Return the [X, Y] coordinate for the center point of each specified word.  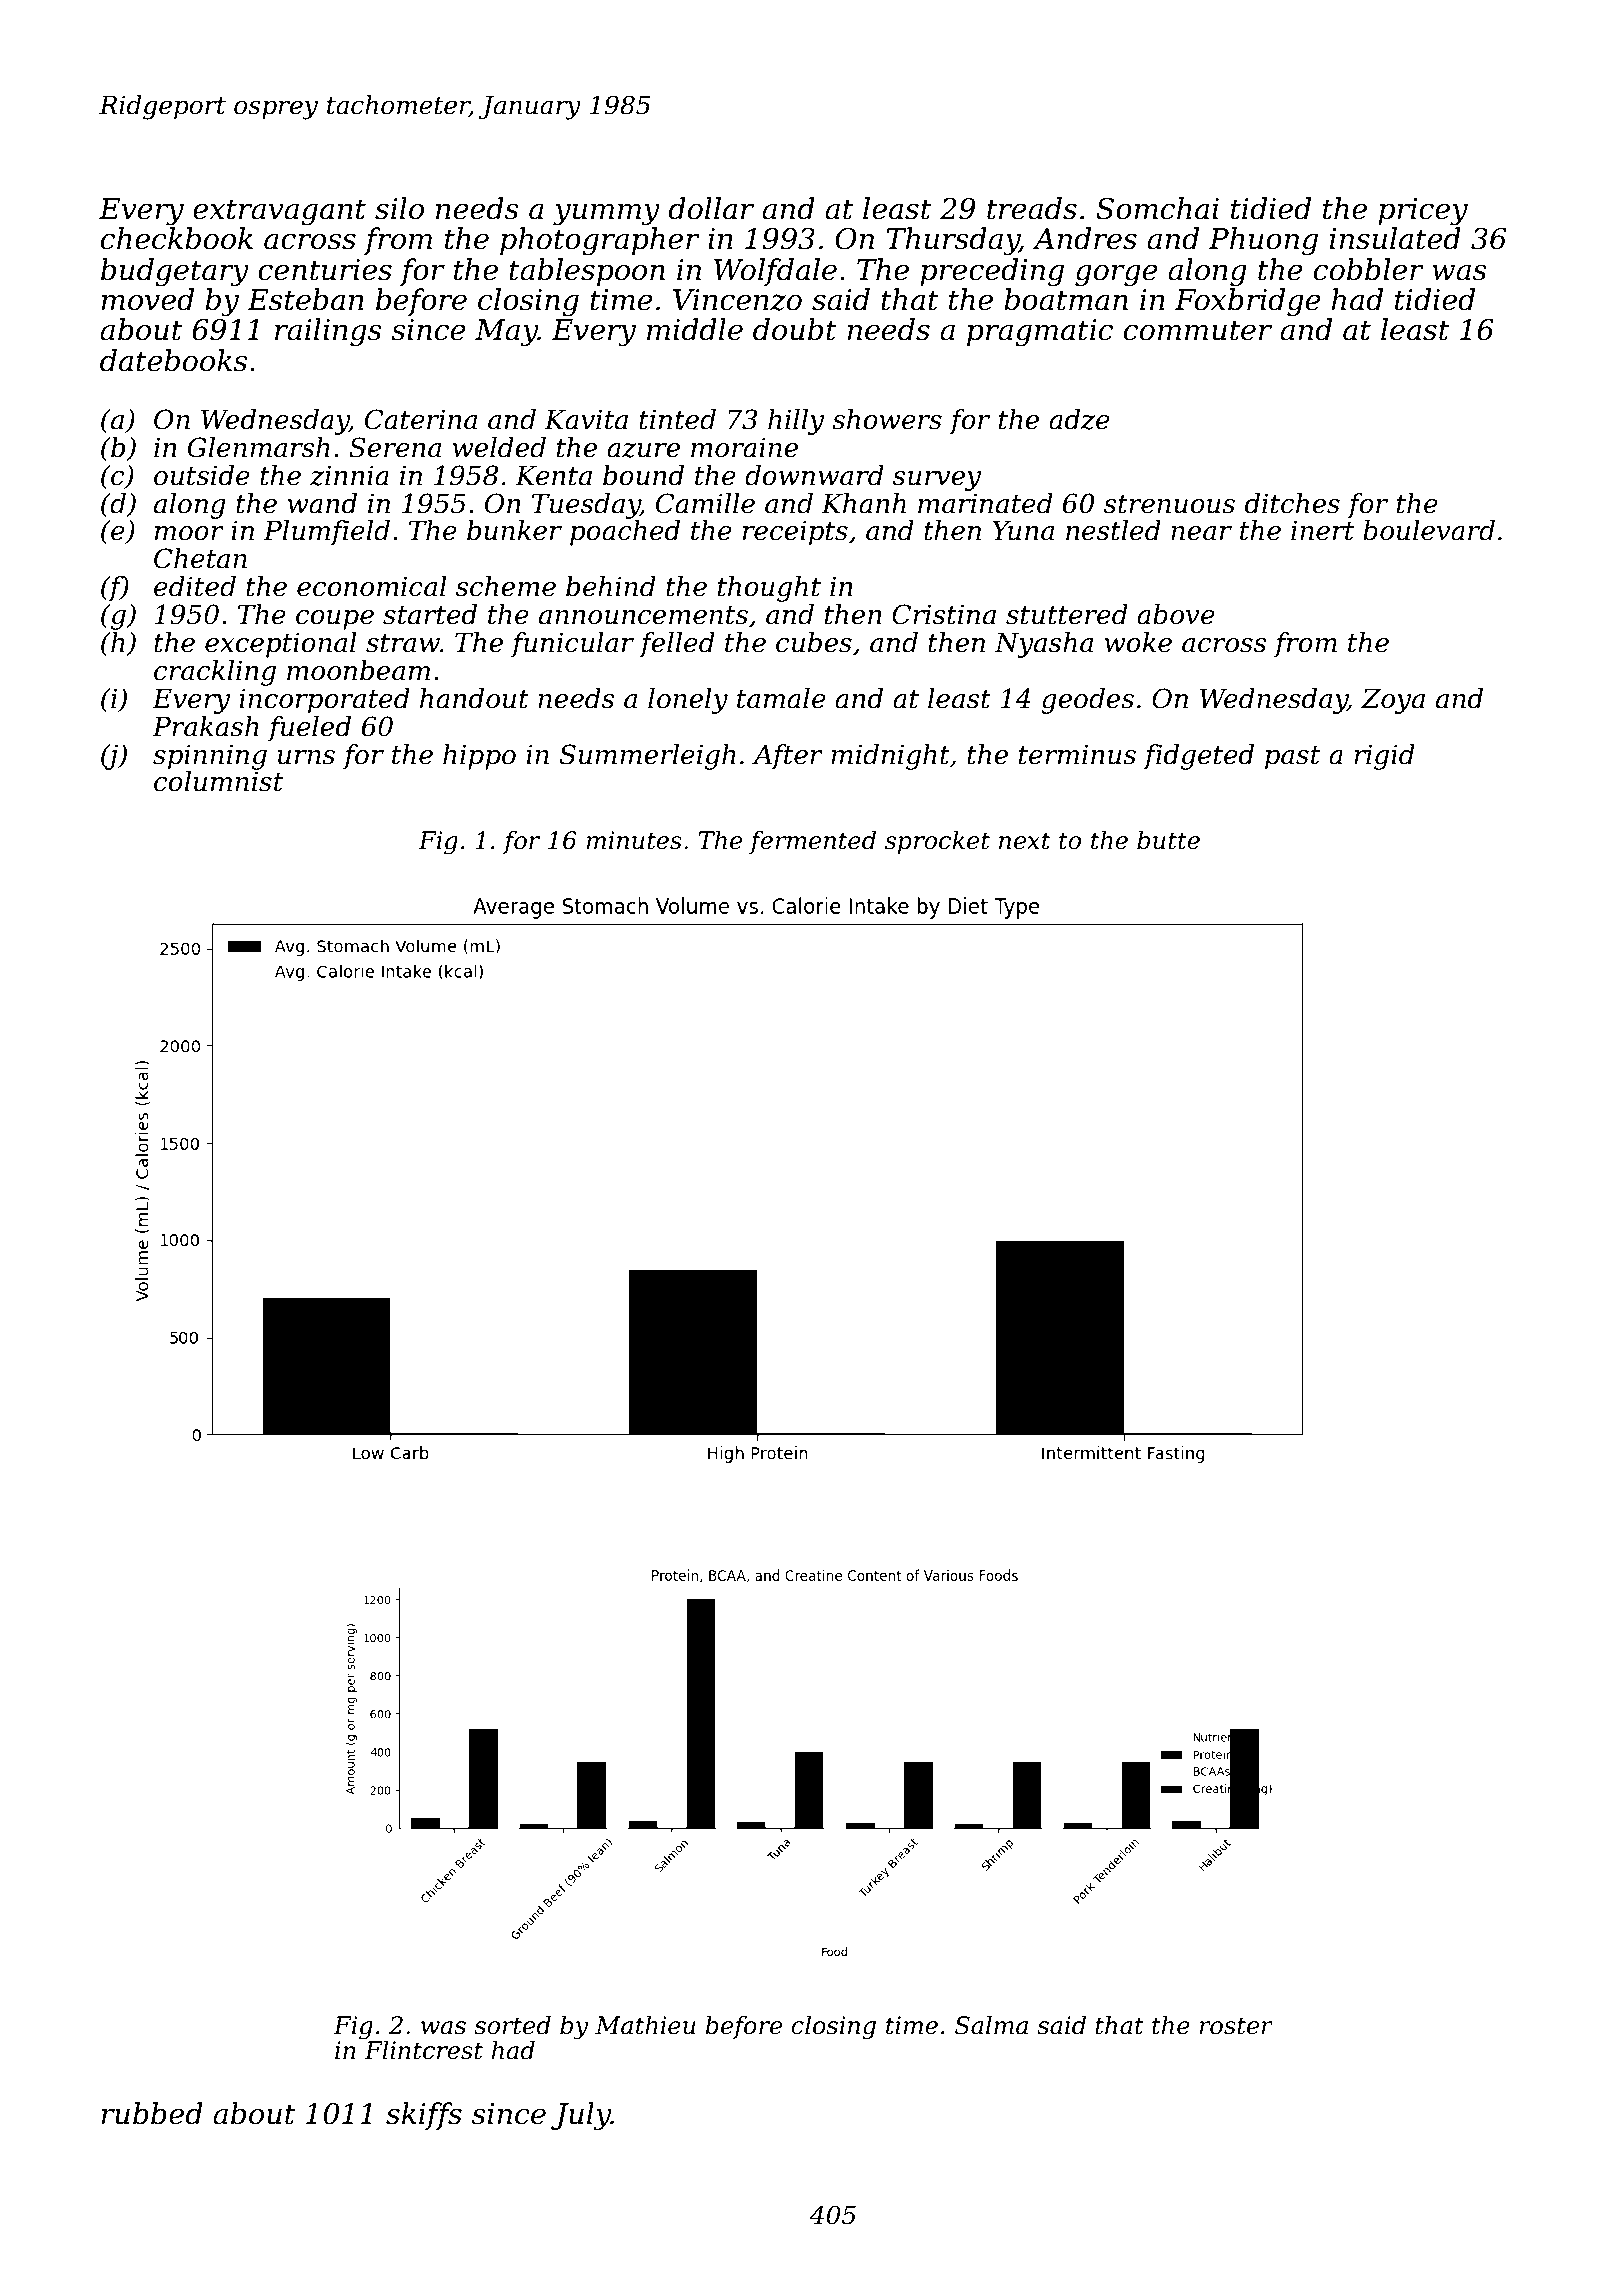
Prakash [205, 726]
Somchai [1157, 208]
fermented [812, 842]
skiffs [424, 2116]
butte [1168, 840]
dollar [711, 208]
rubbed [152, 2113]
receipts [795, 533]
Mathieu [645, 2025]
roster [1236, 2026]
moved [147, 299]
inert [1322, 530]
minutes [634, 840]
